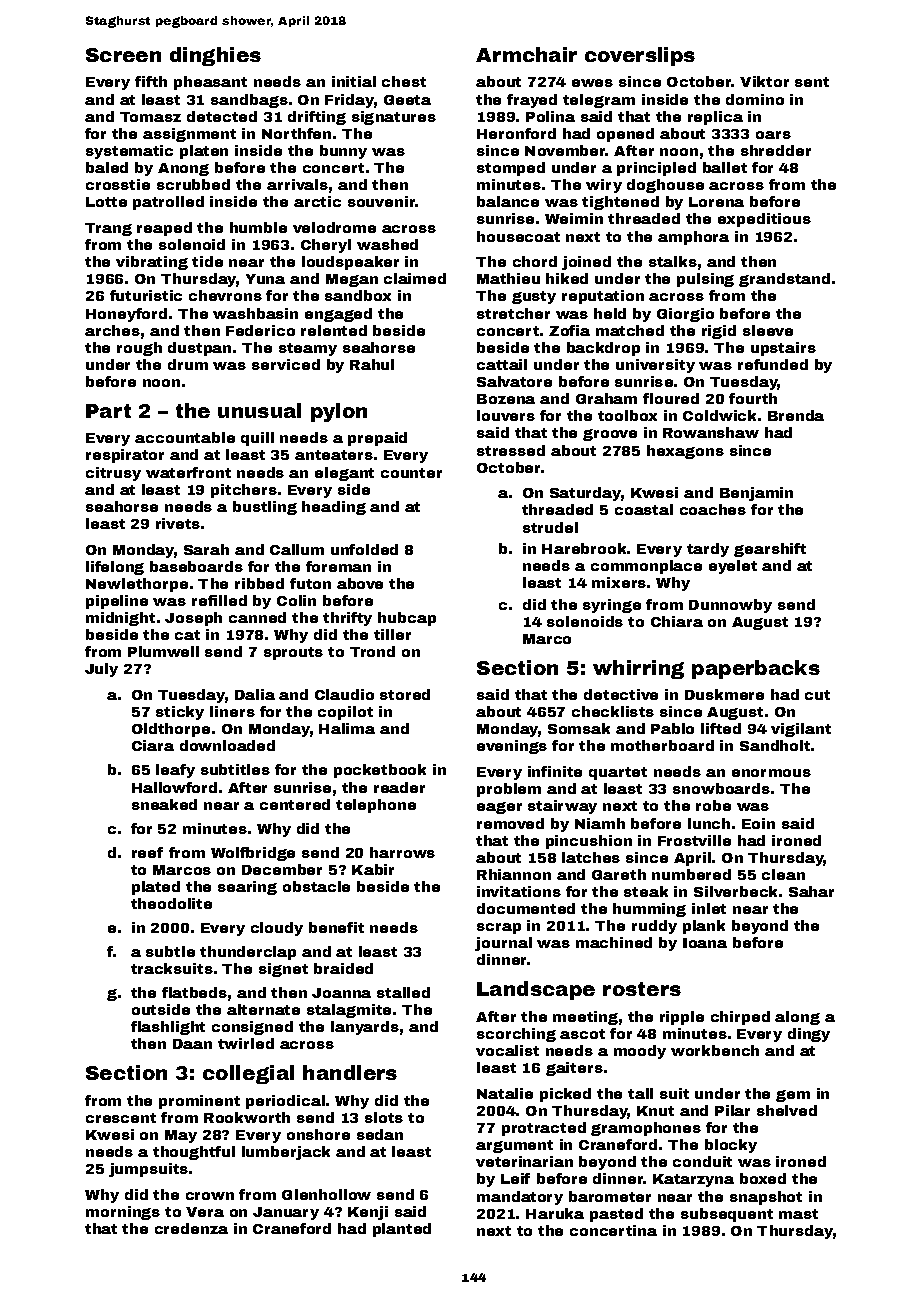  Describe the element at coordinates (199, 1102) in the screenshot. I see `prominent` at that location.
